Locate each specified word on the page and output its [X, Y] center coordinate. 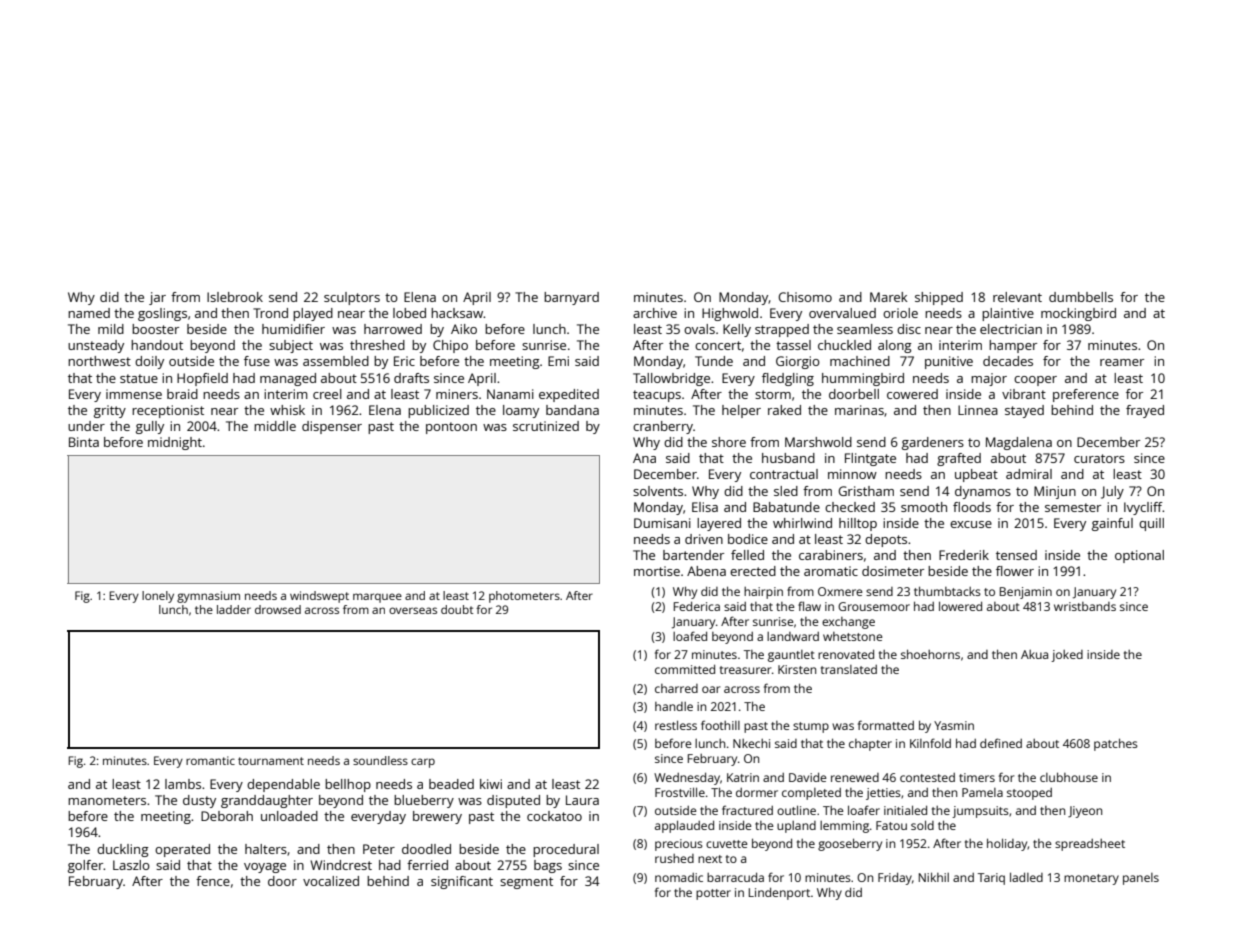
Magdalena [1019, 443]
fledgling [788, 379]
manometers [107, 800]
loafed [690, 636]
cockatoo [554, 816]
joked [1067, 656]
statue [139, 378]
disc [909, 329]
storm [773, 394]
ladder [234, 609]
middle [275, 426]
